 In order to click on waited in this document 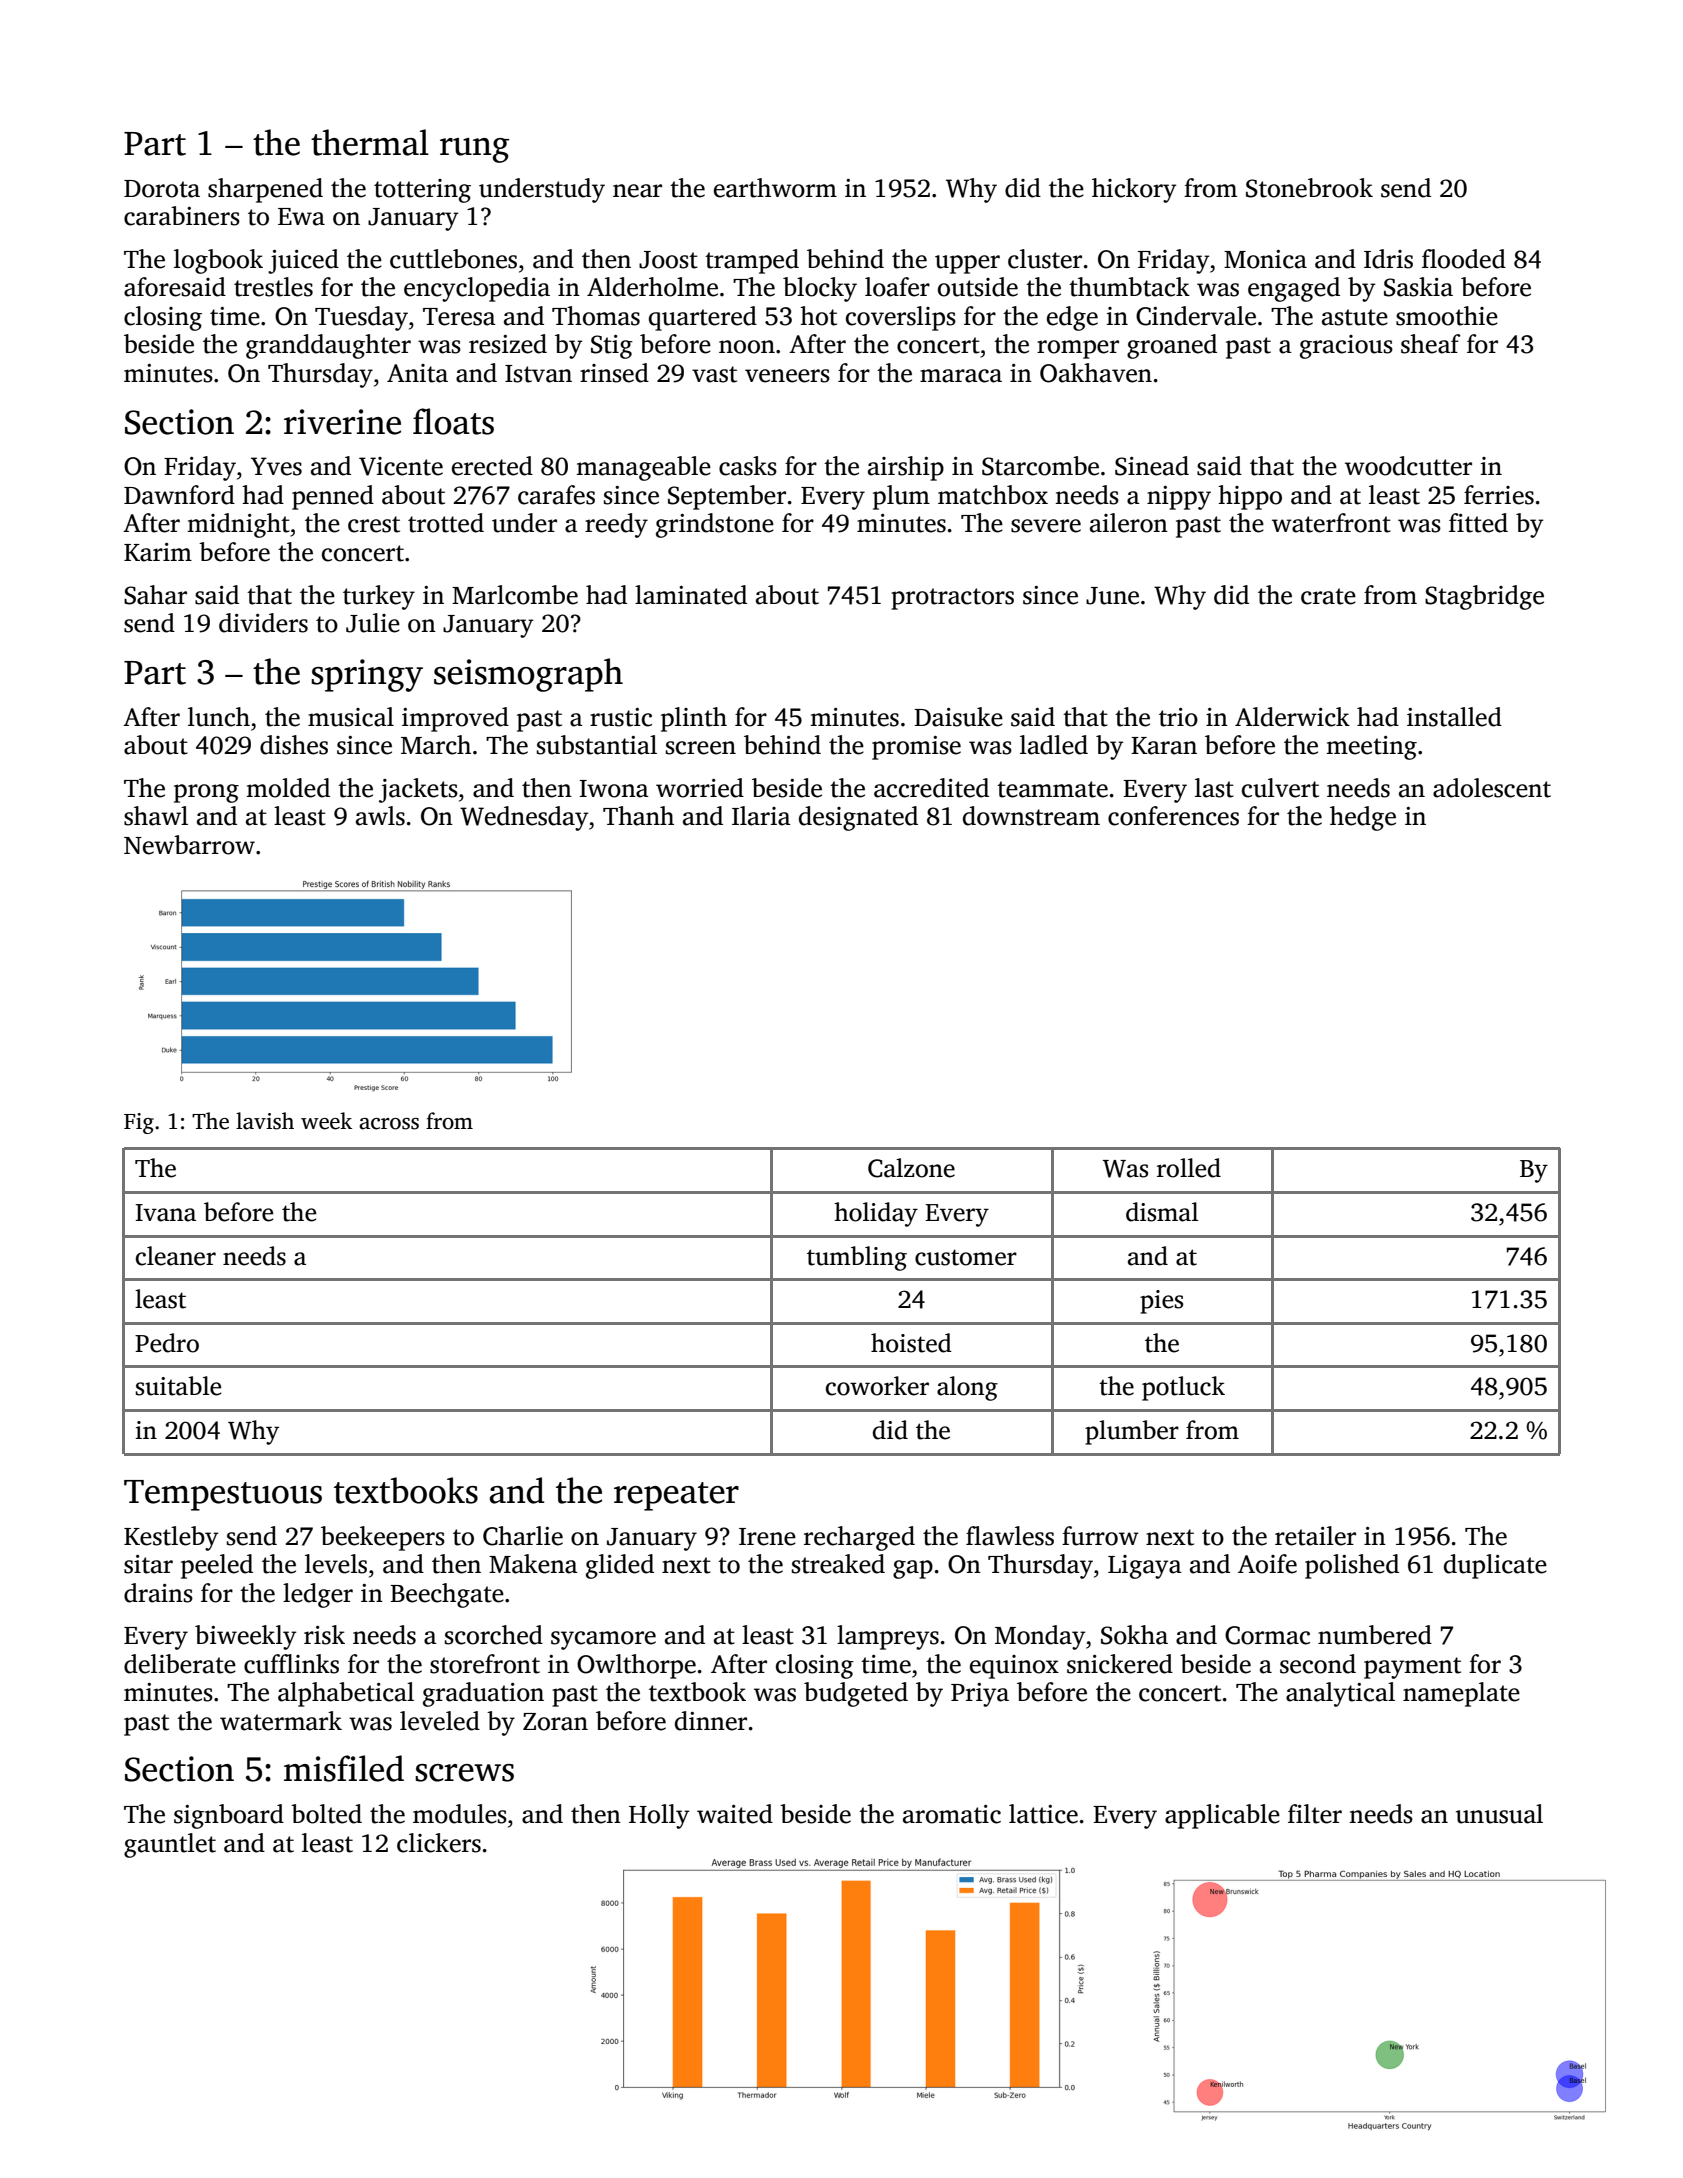, I will do `click(735, 1814)`.
